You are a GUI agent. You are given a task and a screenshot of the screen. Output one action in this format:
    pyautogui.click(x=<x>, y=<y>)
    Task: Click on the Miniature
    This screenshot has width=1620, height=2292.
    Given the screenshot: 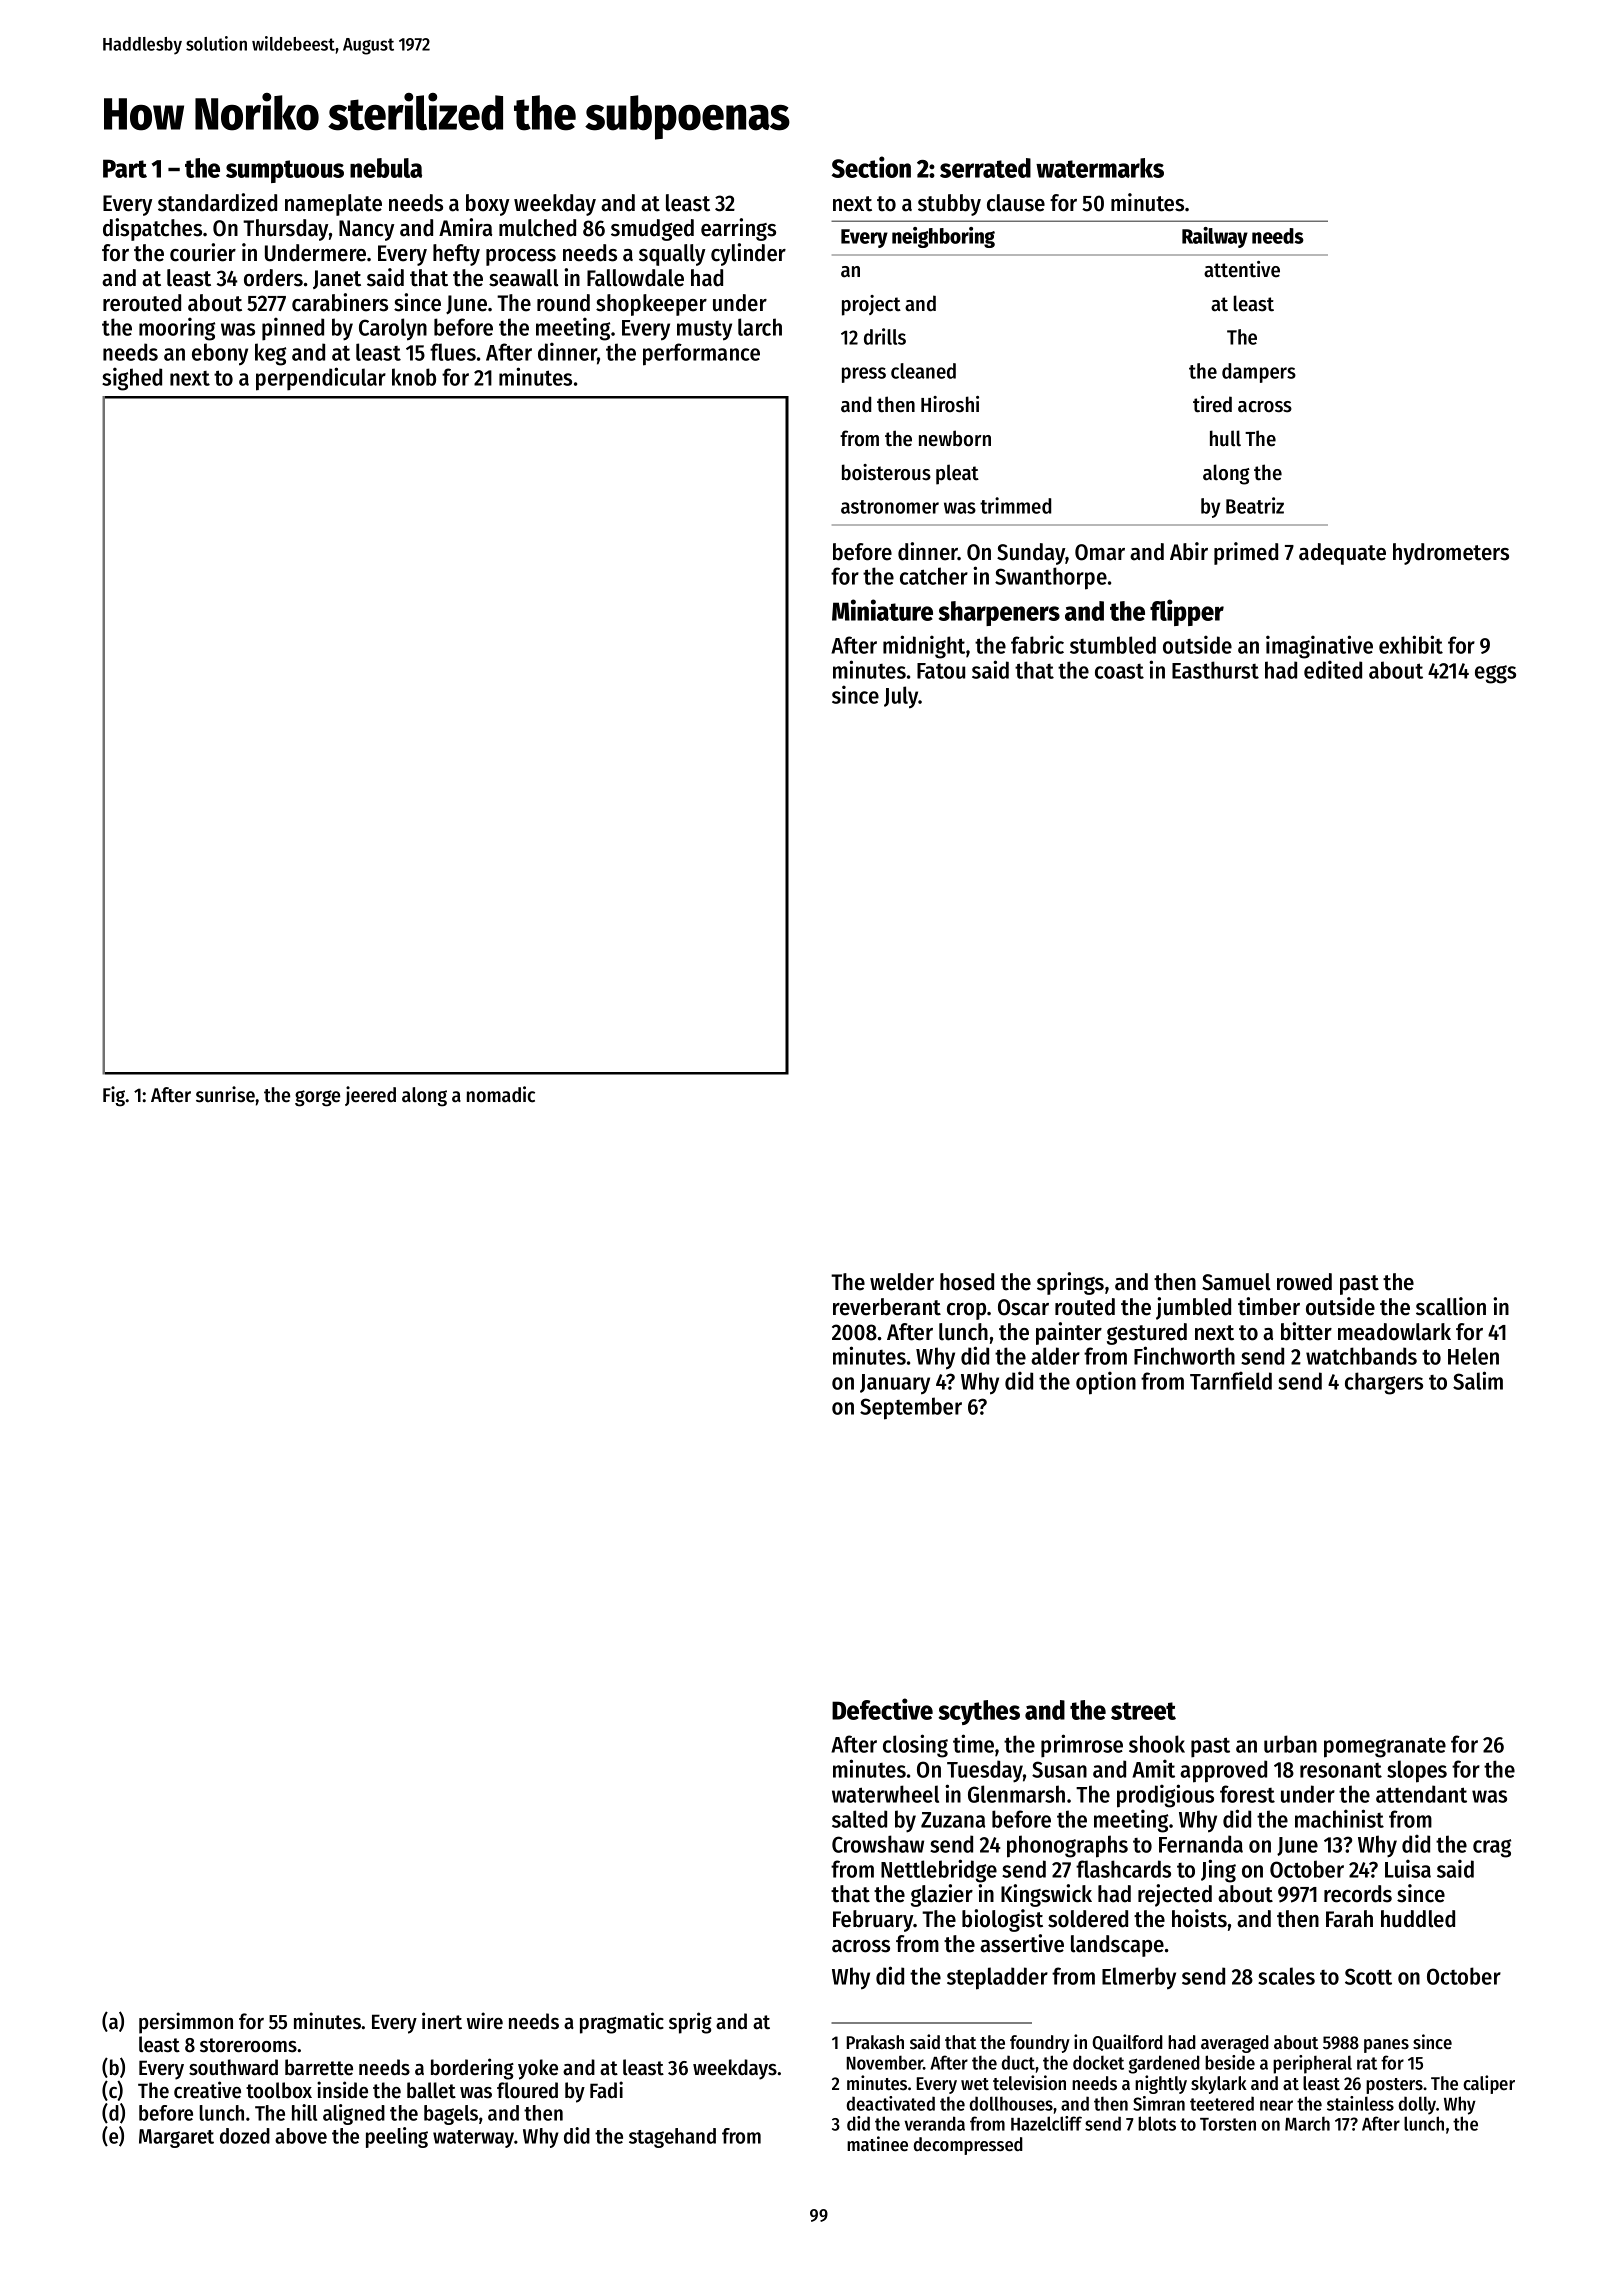 What is the action you would take?
    pyautogui.click(x=882, y=610)
